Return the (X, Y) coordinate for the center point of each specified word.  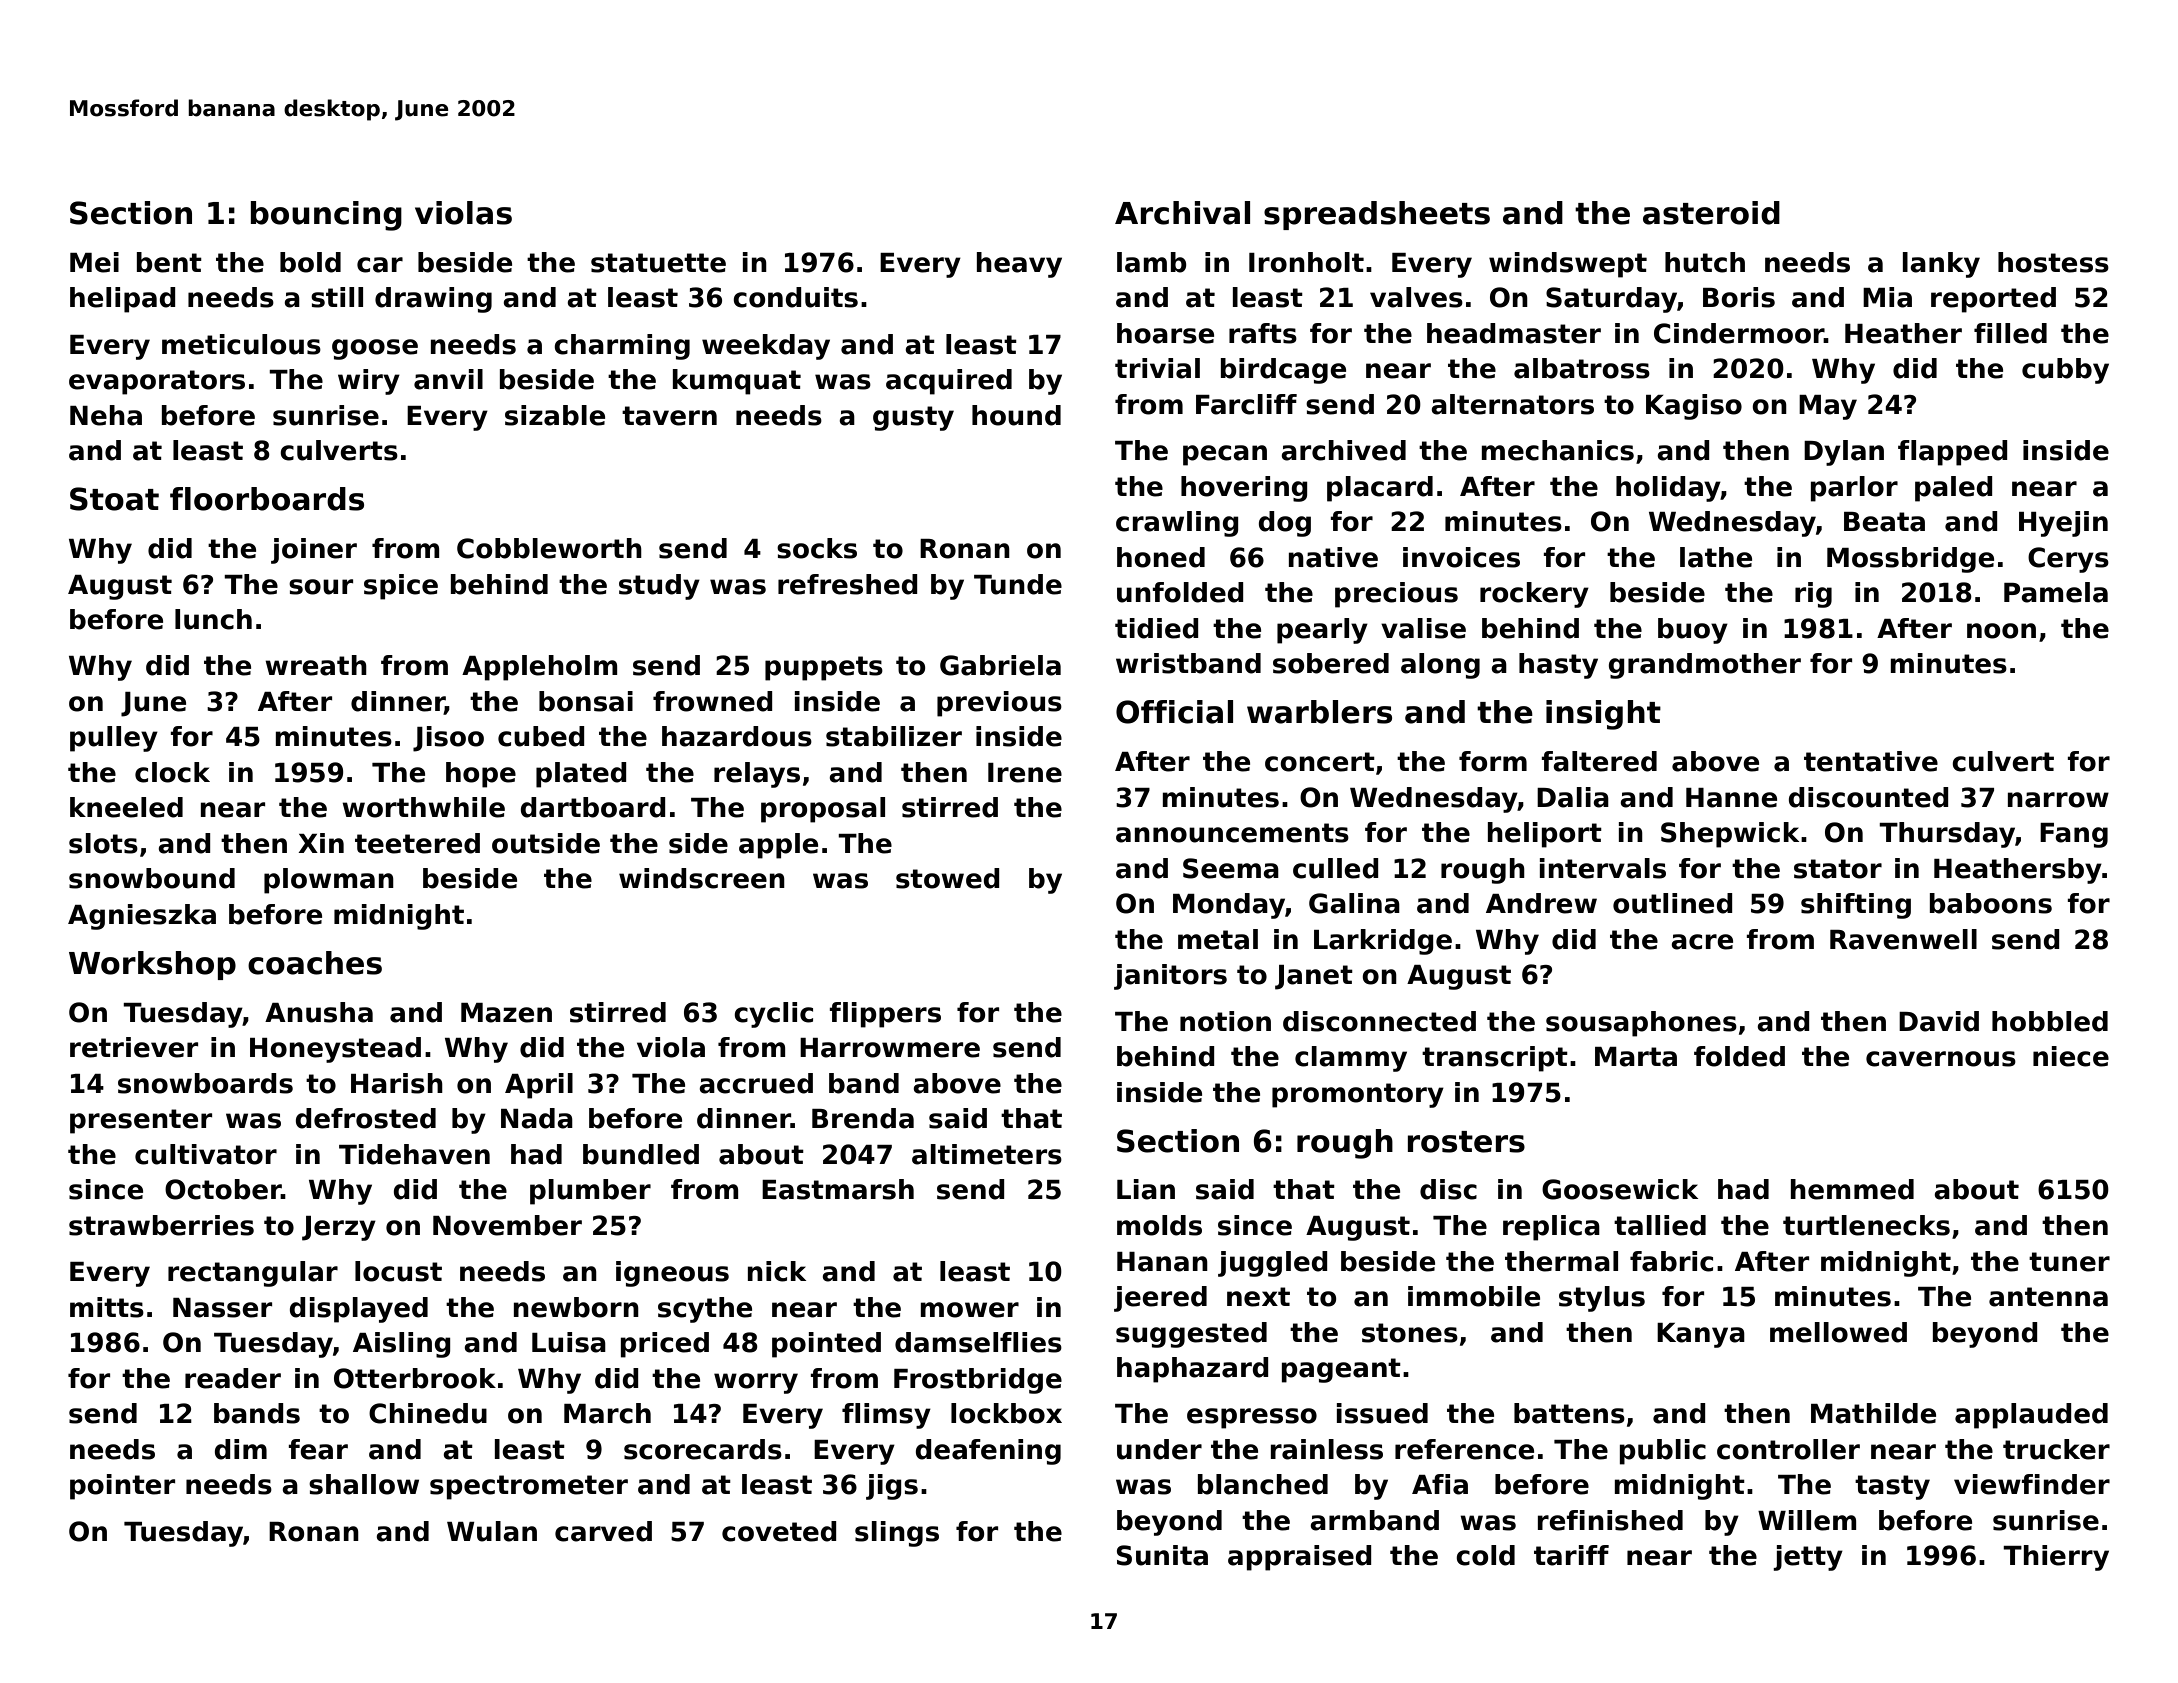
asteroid (1711, 213)
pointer (122, 1487)
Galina (1354, 903)
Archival (1182, 213)
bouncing (326, 216)
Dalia (1573, 797)
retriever (134, 1047)
